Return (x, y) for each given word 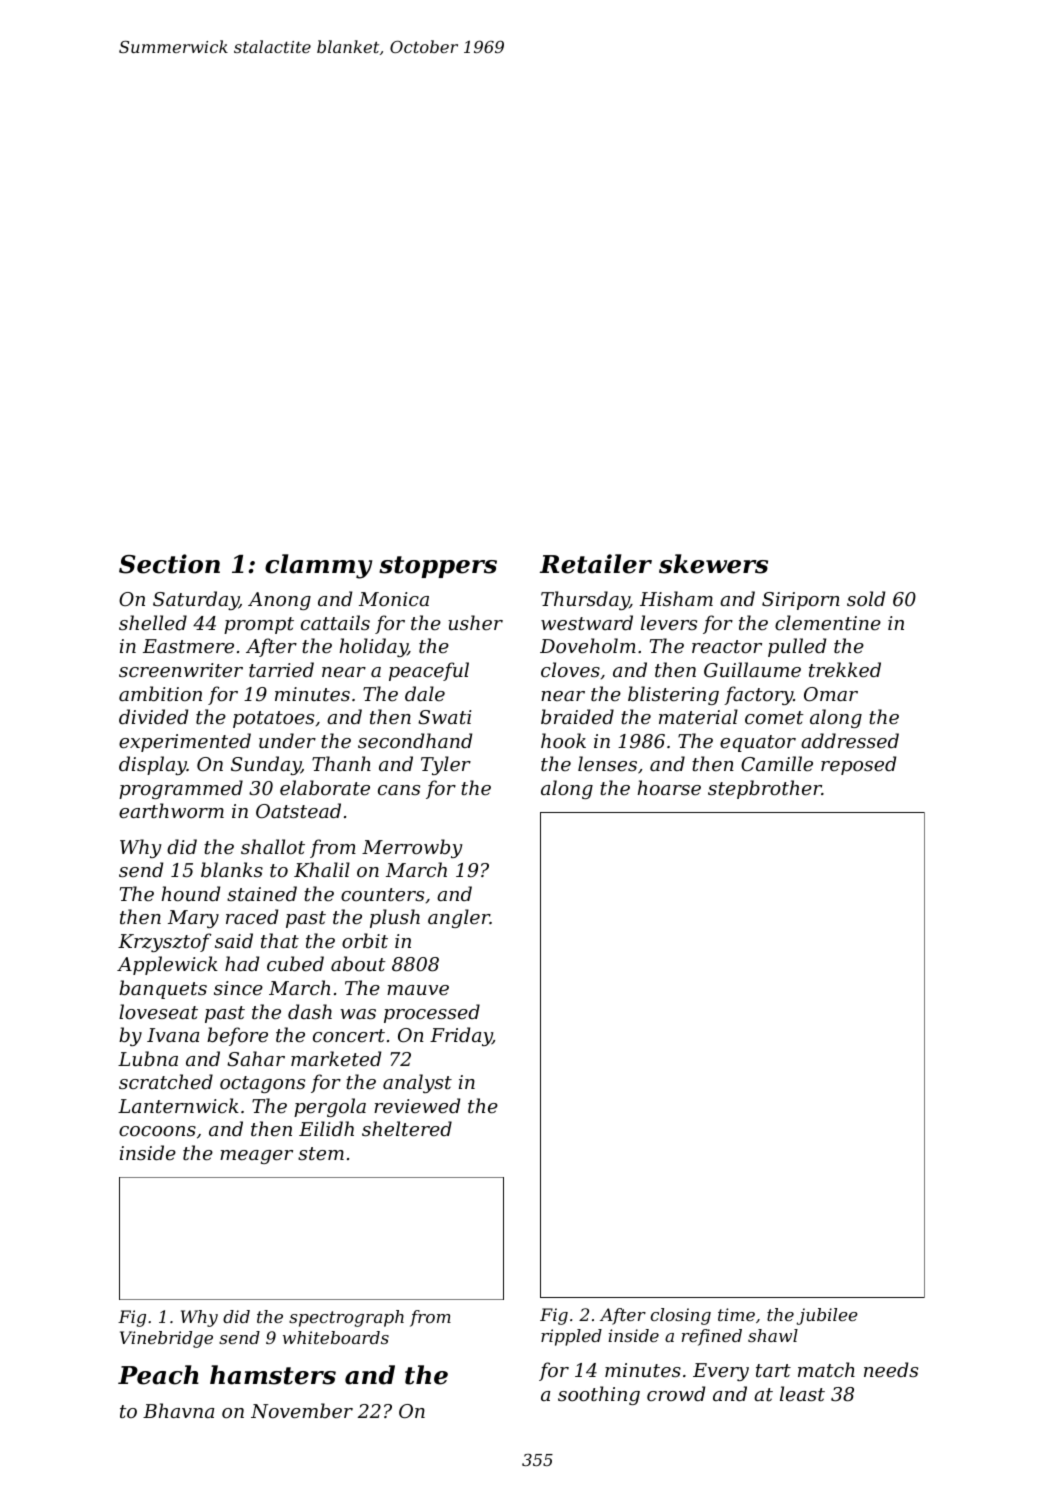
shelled (153, 622)
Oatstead (298, 810)
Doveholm (588, 645)
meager (256, 1157)
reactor (727, 646)
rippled (571, 1337)
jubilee (827, 1316)
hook (563, 740)
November (302, 1410)
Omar (831, 694)
